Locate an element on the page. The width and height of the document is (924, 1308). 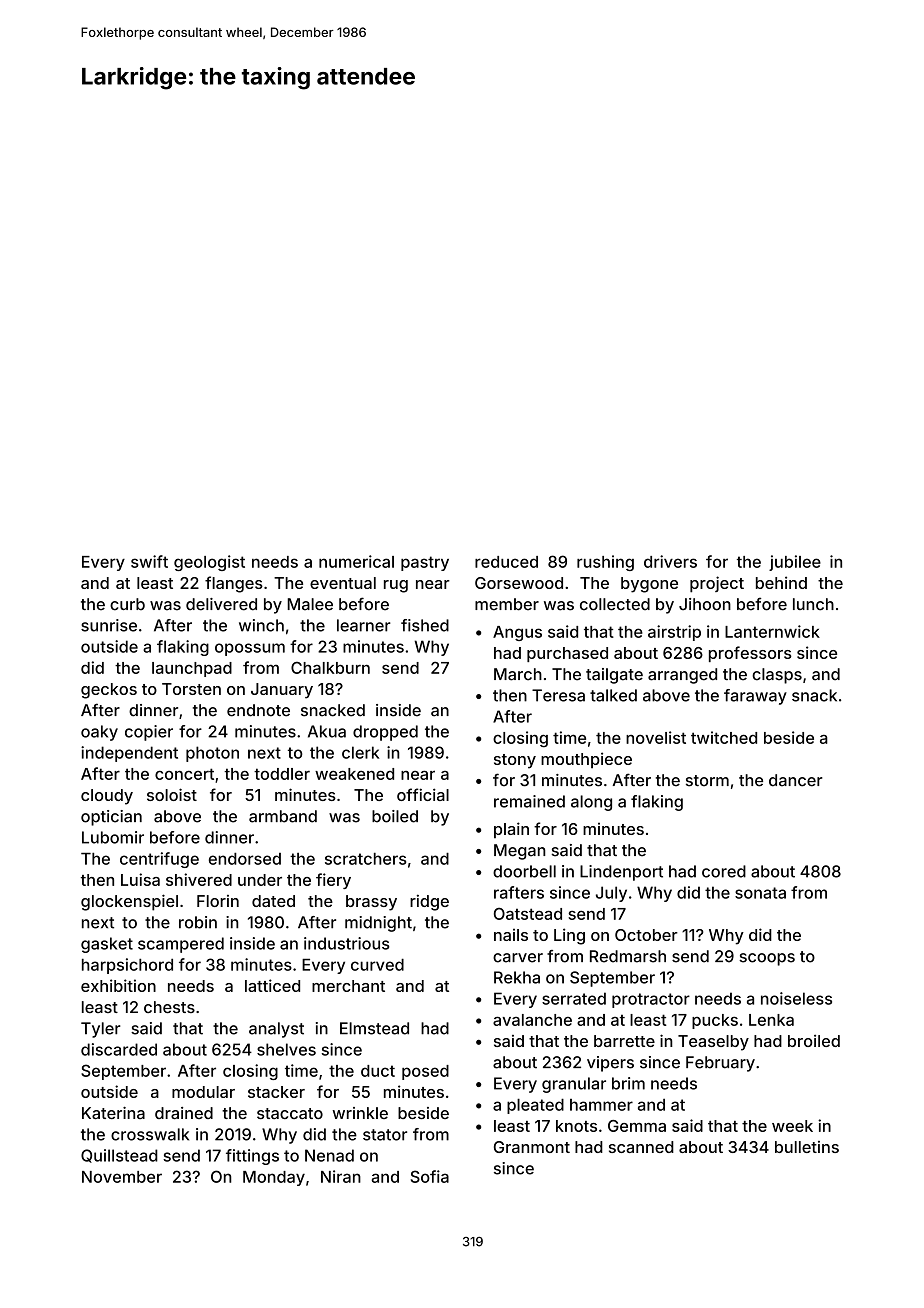
numerical is located at coordinates (356, 561).
